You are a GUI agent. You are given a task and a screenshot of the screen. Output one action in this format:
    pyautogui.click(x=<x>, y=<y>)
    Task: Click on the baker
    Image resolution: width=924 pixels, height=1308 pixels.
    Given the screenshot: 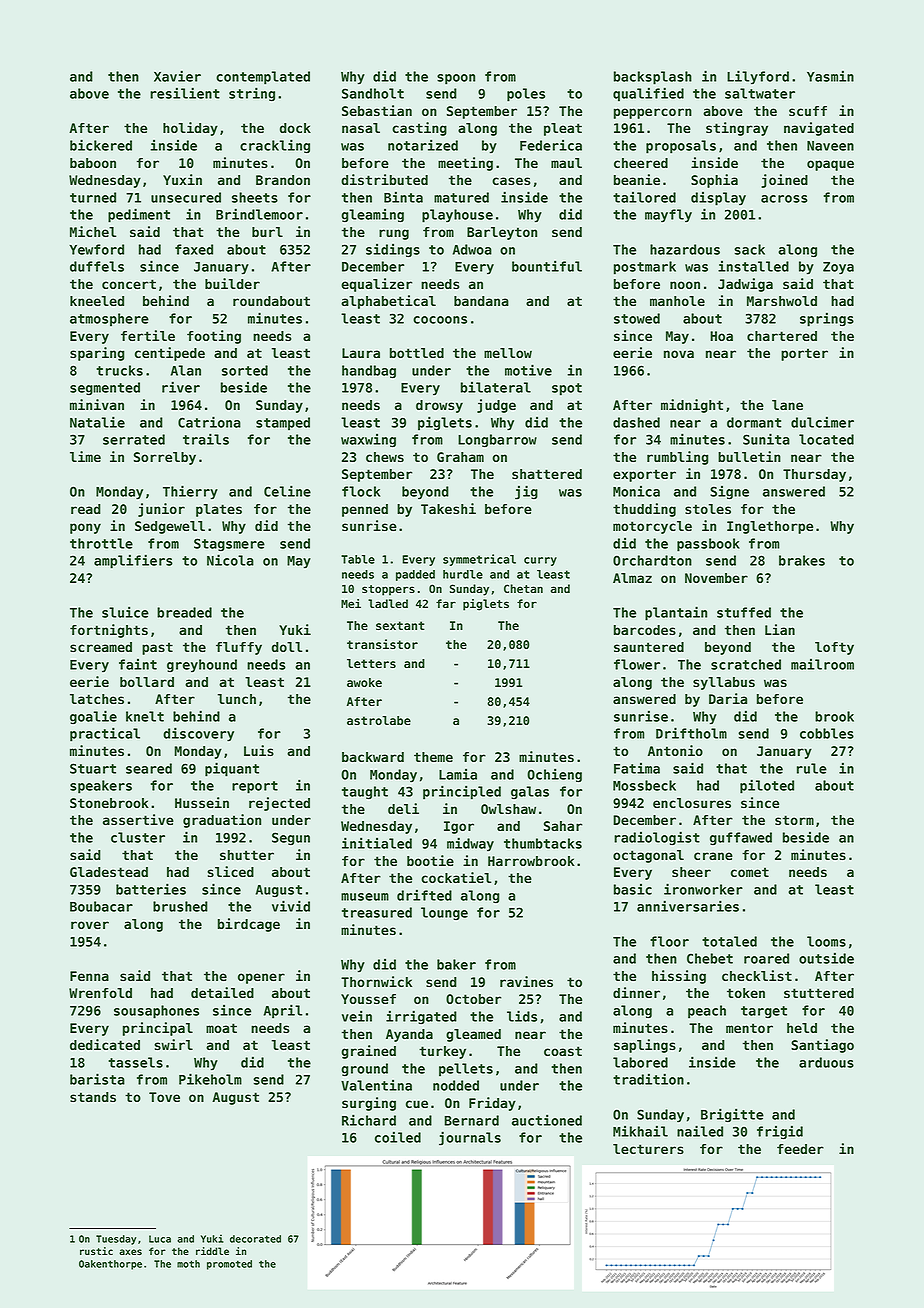 What is the action you would take?
    pyautogui.click(x=456, y=964)
